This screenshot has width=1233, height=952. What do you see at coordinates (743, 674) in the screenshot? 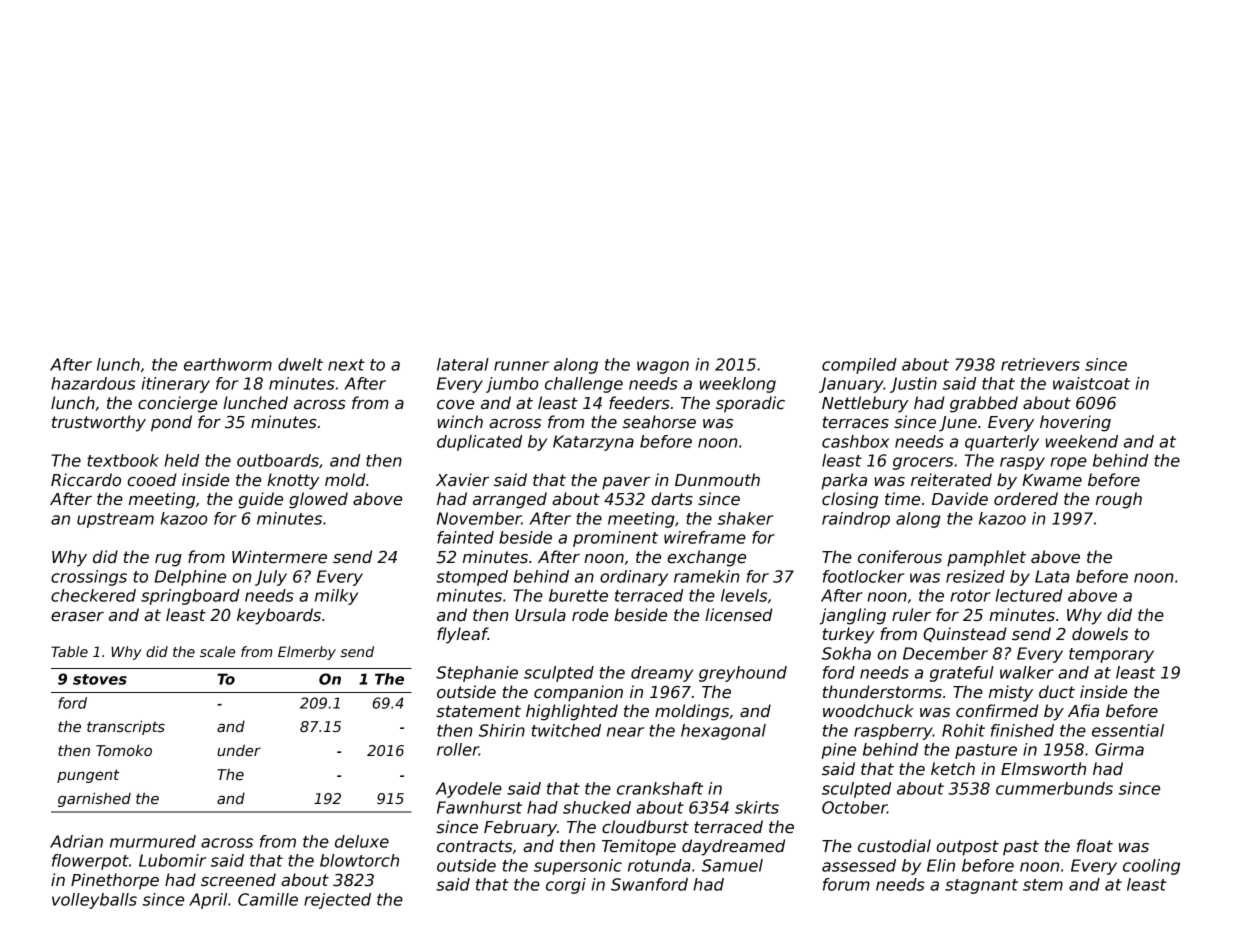
I see `greyhound` at bounding box center [743, 674].
